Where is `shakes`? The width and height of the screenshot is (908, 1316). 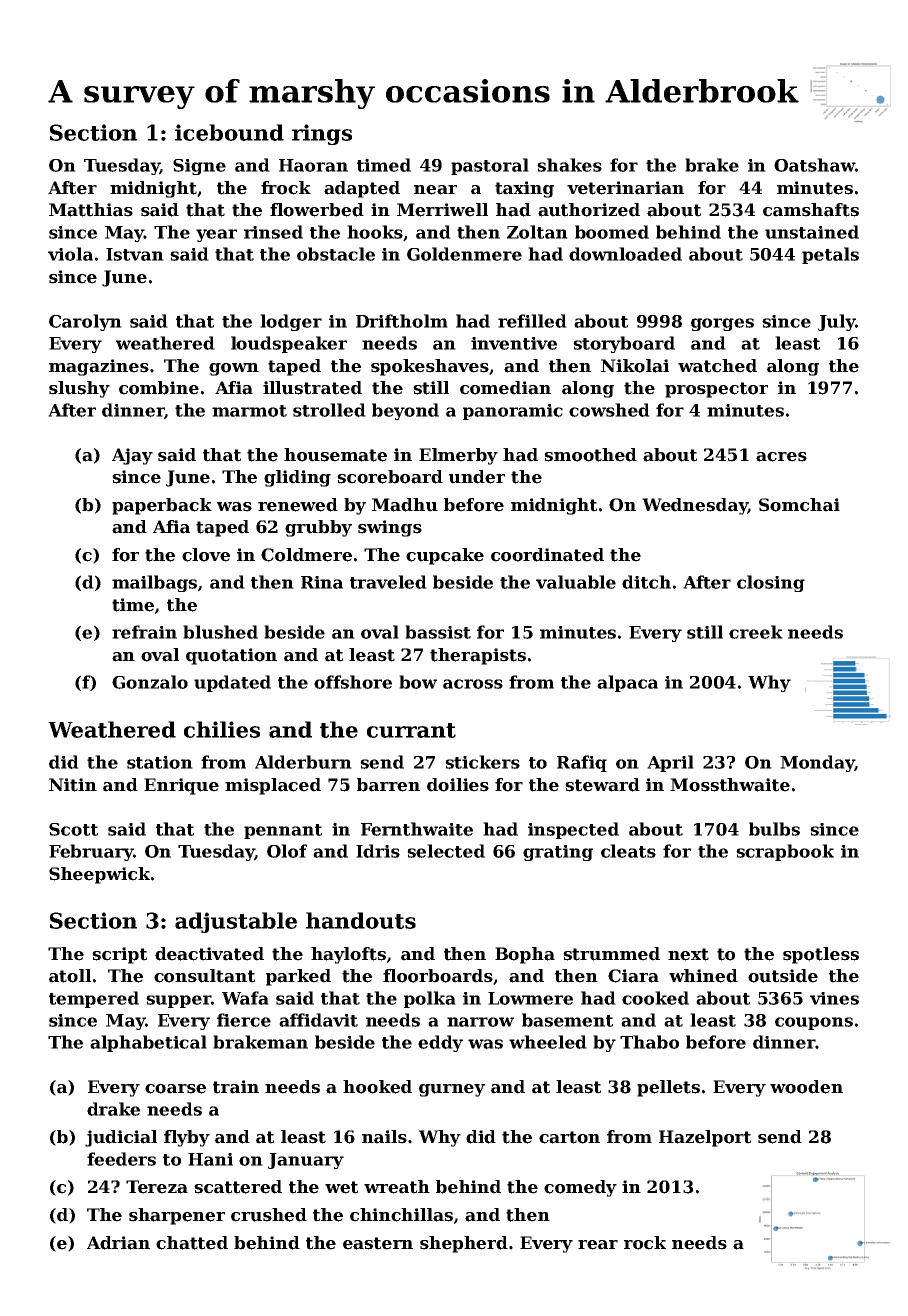 shakes is located at coordinates (569, 165).
